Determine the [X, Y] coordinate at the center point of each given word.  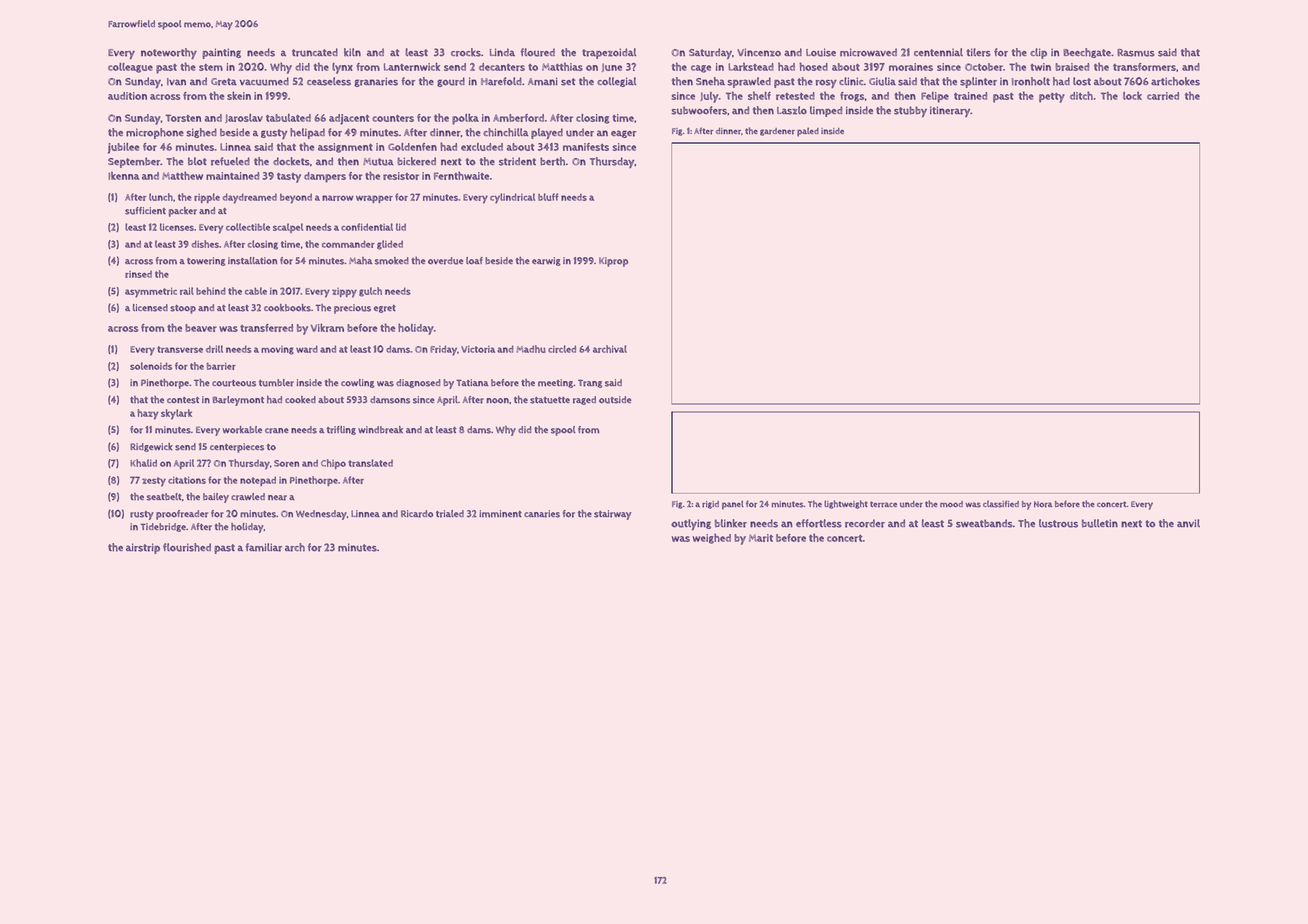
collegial [616, 82]
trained [970, 96]
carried [1163, 96]
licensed [150, 308]
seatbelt [164, 497]
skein [239, 95]
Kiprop [613, 262]
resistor [401, 176]
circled [562, 349]
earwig [546, 261]
